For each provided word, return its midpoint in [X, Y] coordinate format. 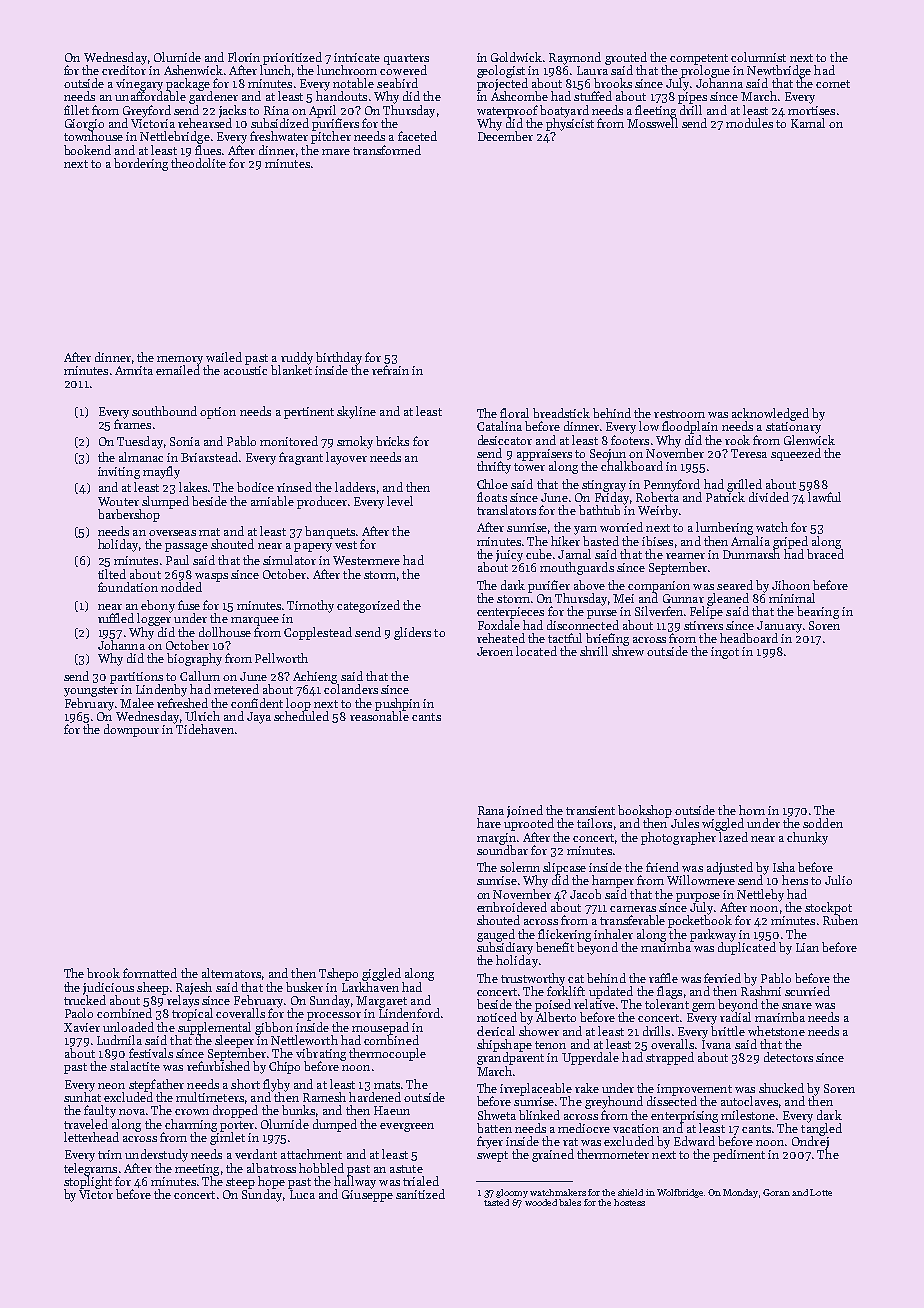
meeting [197, 1170]
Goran [776, 1192]
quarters [406, 59]
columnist [758, 57]
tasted [496, 1202]
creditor [124, 70]
